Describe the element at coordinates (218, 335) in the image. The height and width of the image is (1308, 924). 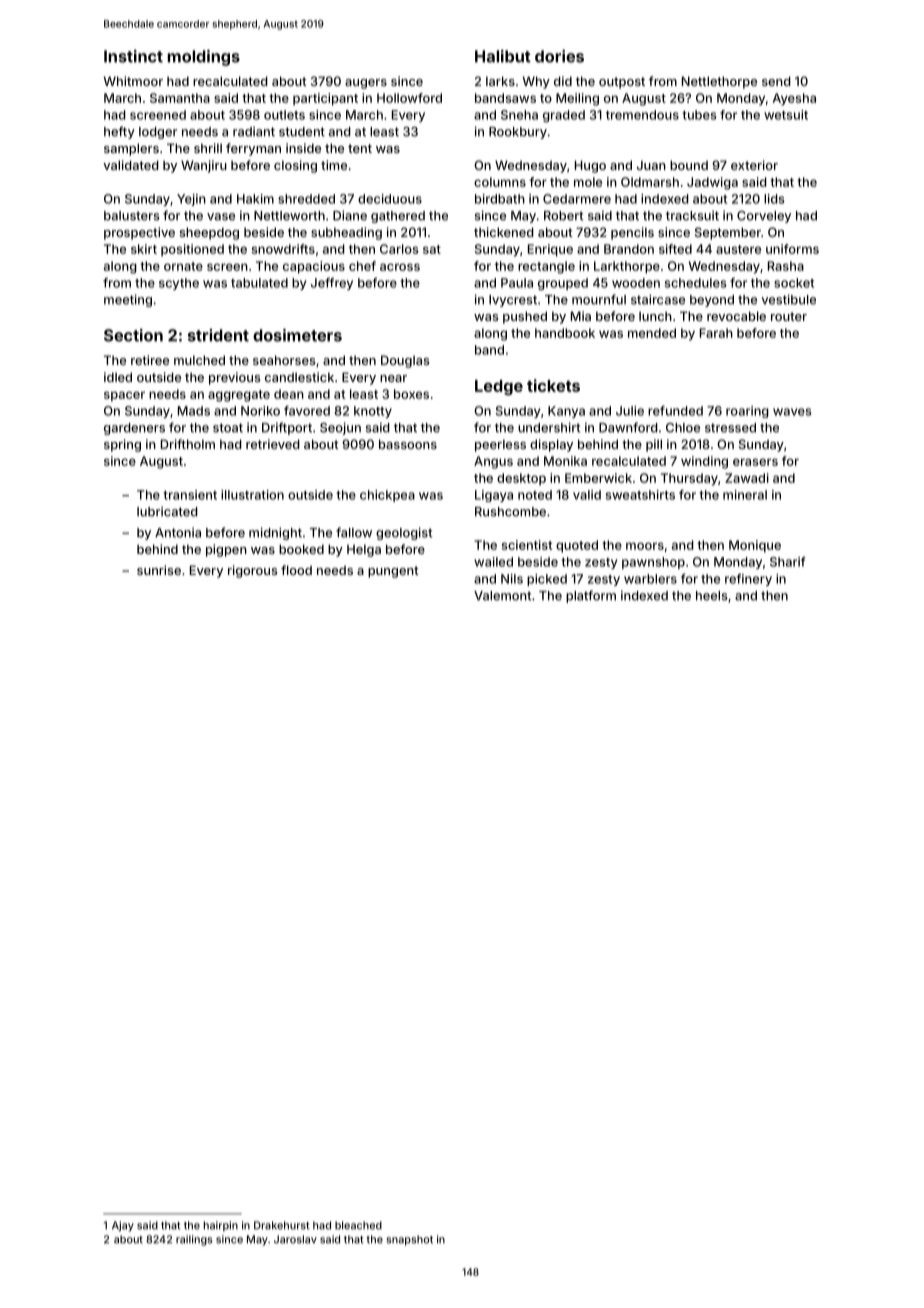
I see `strident` at that location.
